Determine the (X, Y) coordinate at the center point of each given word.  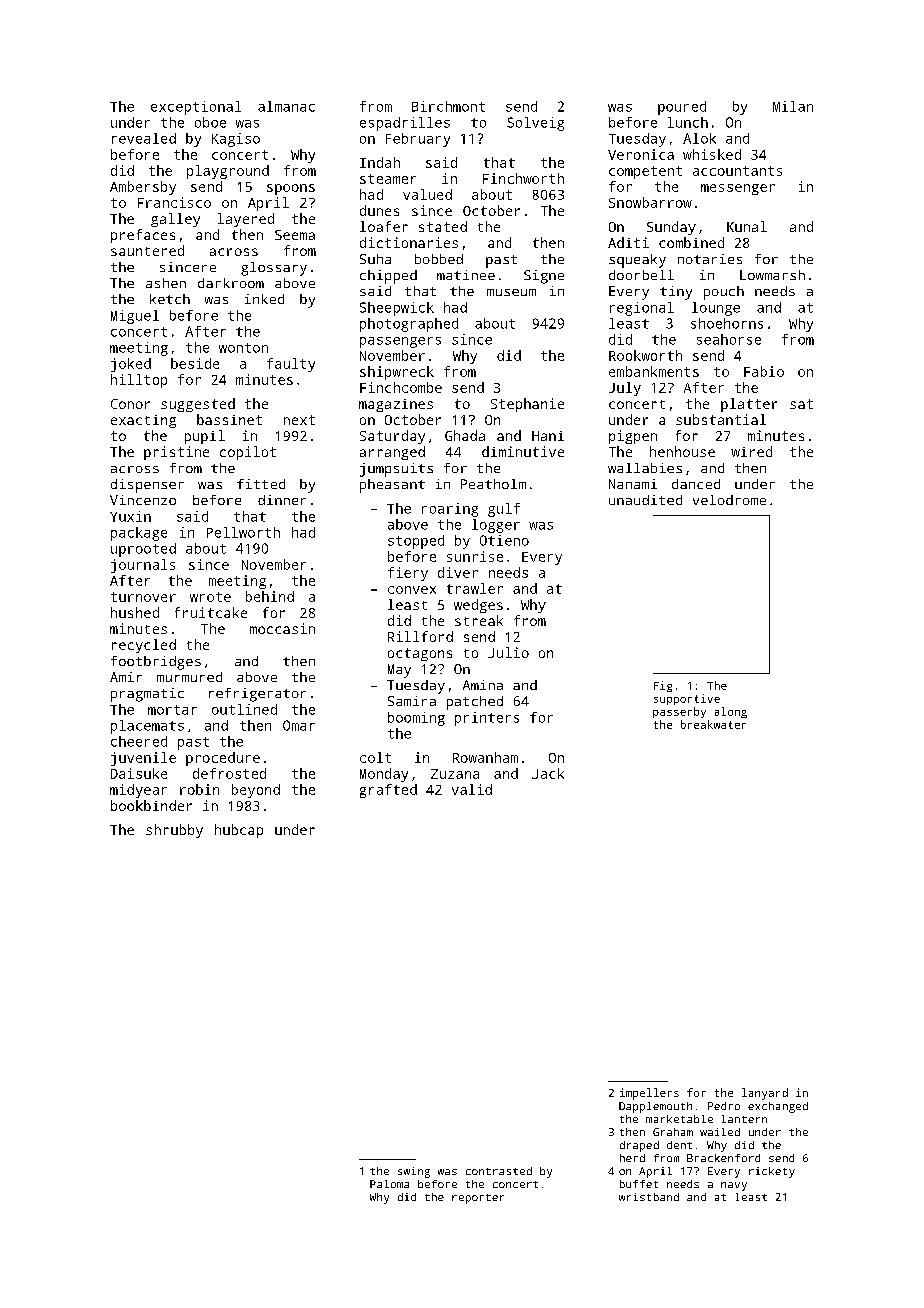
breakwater (713, 724)
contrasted (499, 1171)
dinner (282, 500)
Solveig (535, 124)
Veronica (641, 154)
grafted (388, 791)
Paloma (389, 1184)
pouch (724, 293)
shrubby (174, 831)
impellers (649, 1094)
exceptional (196, 108)
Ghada (465, 435)
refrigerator (257, 695)
